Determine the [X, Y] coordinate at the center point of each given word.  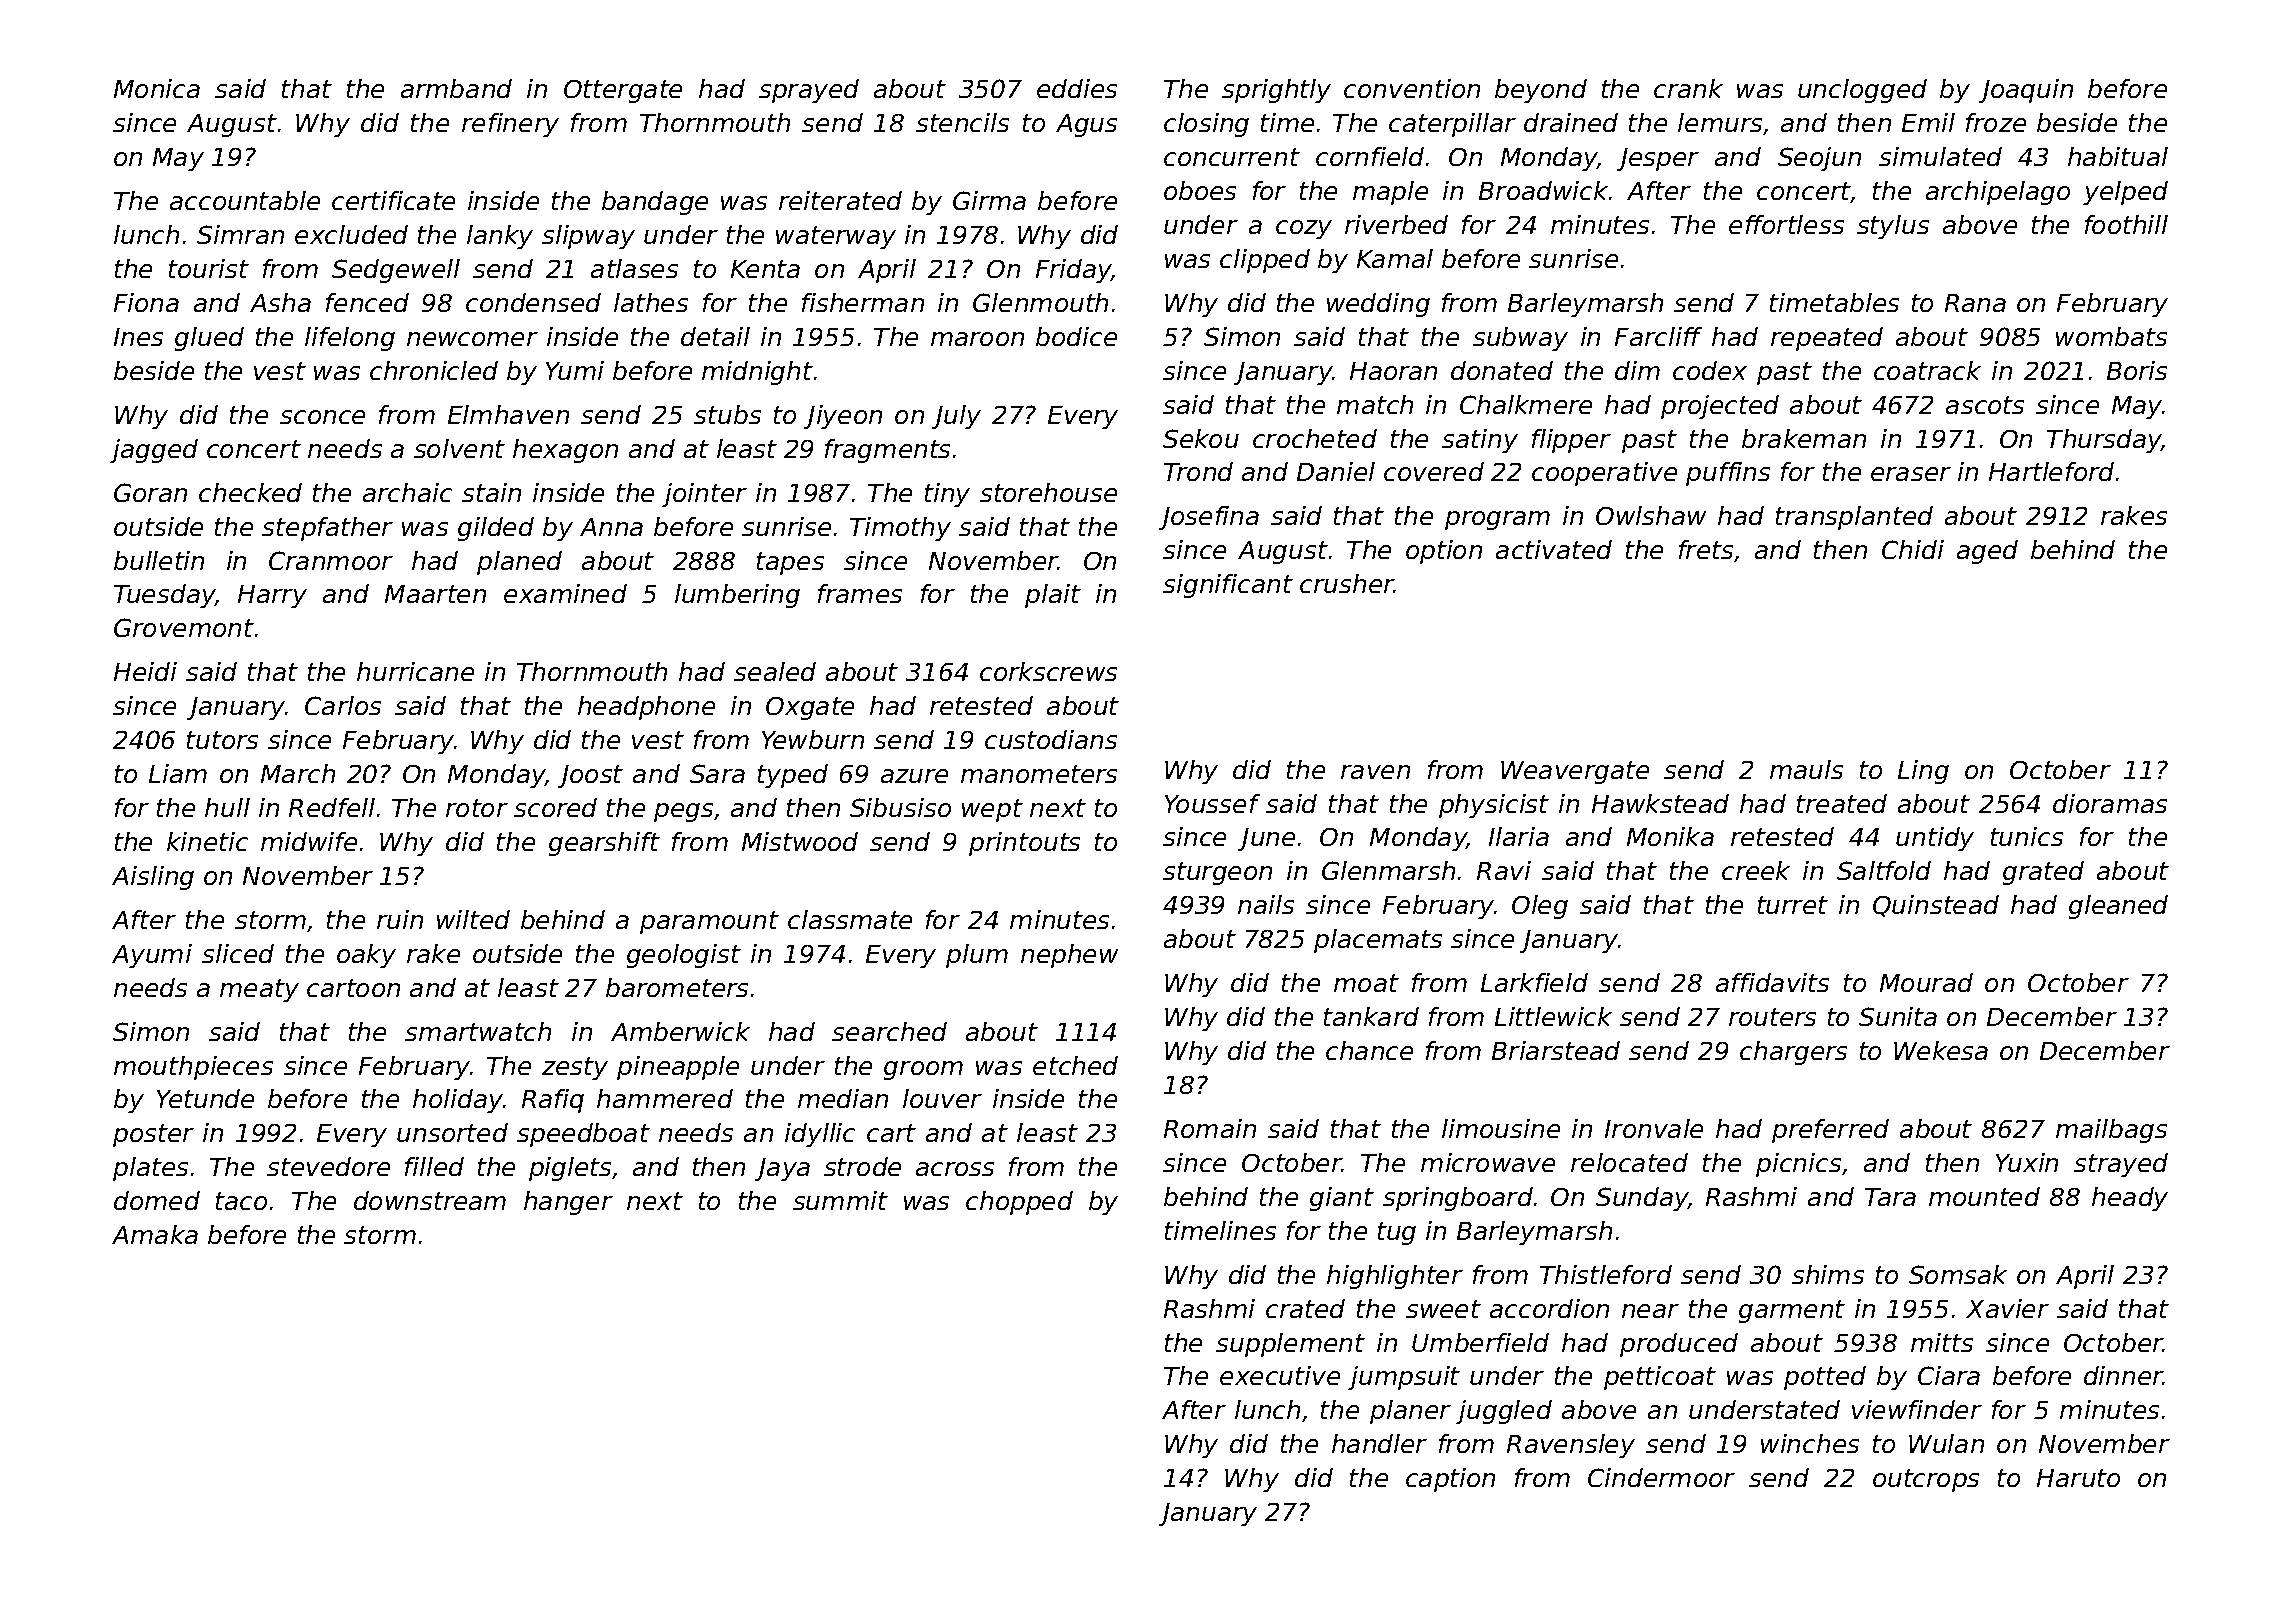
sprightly [1276, 91]
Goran [150, 492]
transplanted [1854, 518]
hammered [665, 1098]
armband [456, 88]
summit [840, 1200]
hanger [568, 1203]
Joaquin [2026, 91]
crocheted [1315, 438]
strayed [2121, 1165]
